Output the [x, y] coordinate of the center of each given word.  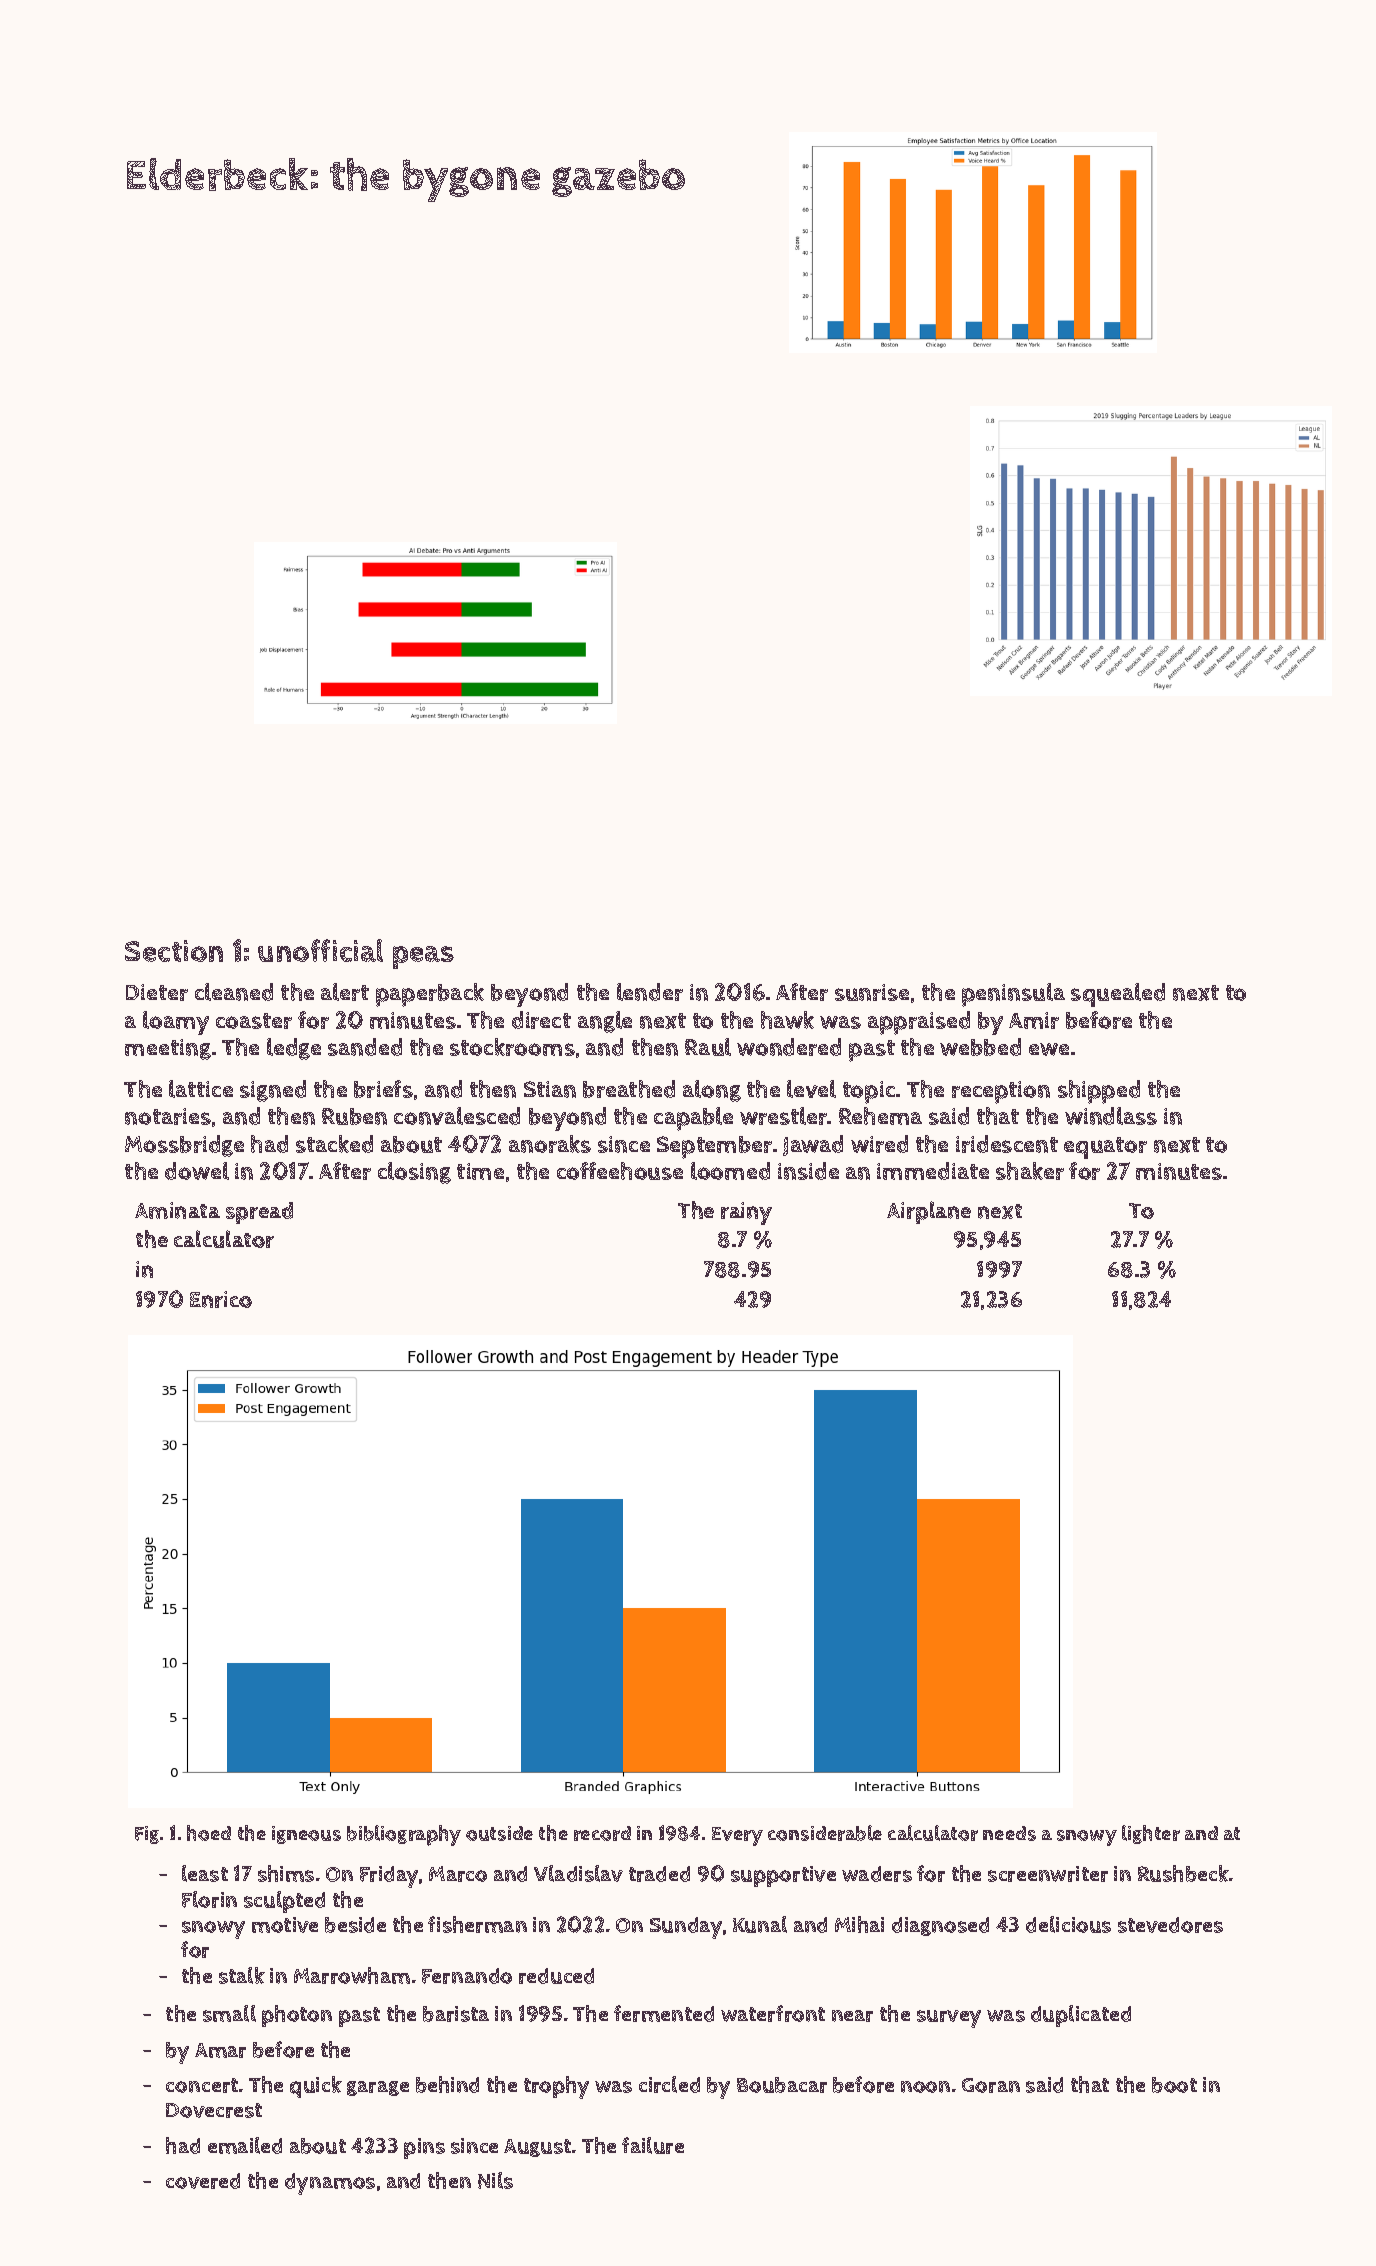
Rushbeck [1183, 1873]
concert [202, 2085]
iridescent [1007, 1144]
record [602, 1833]
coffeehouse [620, 1171]
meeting [168, 1049]
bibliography [404, 1835]
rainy [746, 1213]
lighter [1151, 1834]
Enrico [221, 1299]
